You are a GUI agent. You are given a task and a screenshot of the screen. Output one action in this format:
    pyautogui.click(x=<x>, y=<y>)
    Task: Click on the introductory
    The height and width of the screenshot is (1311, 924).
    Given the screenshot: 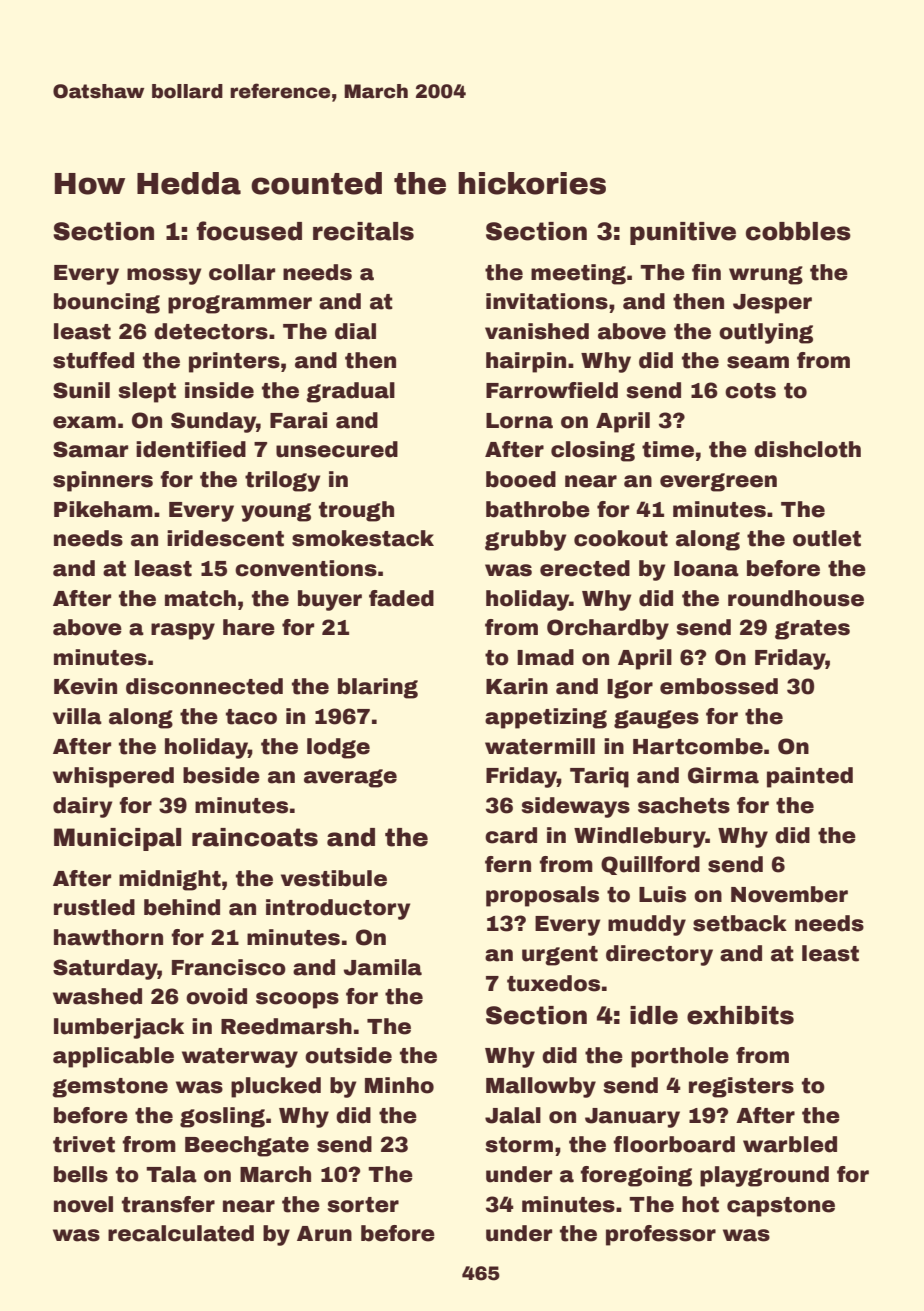 What is the action you would take?
    pyautogui.click(x=338, y=909)
